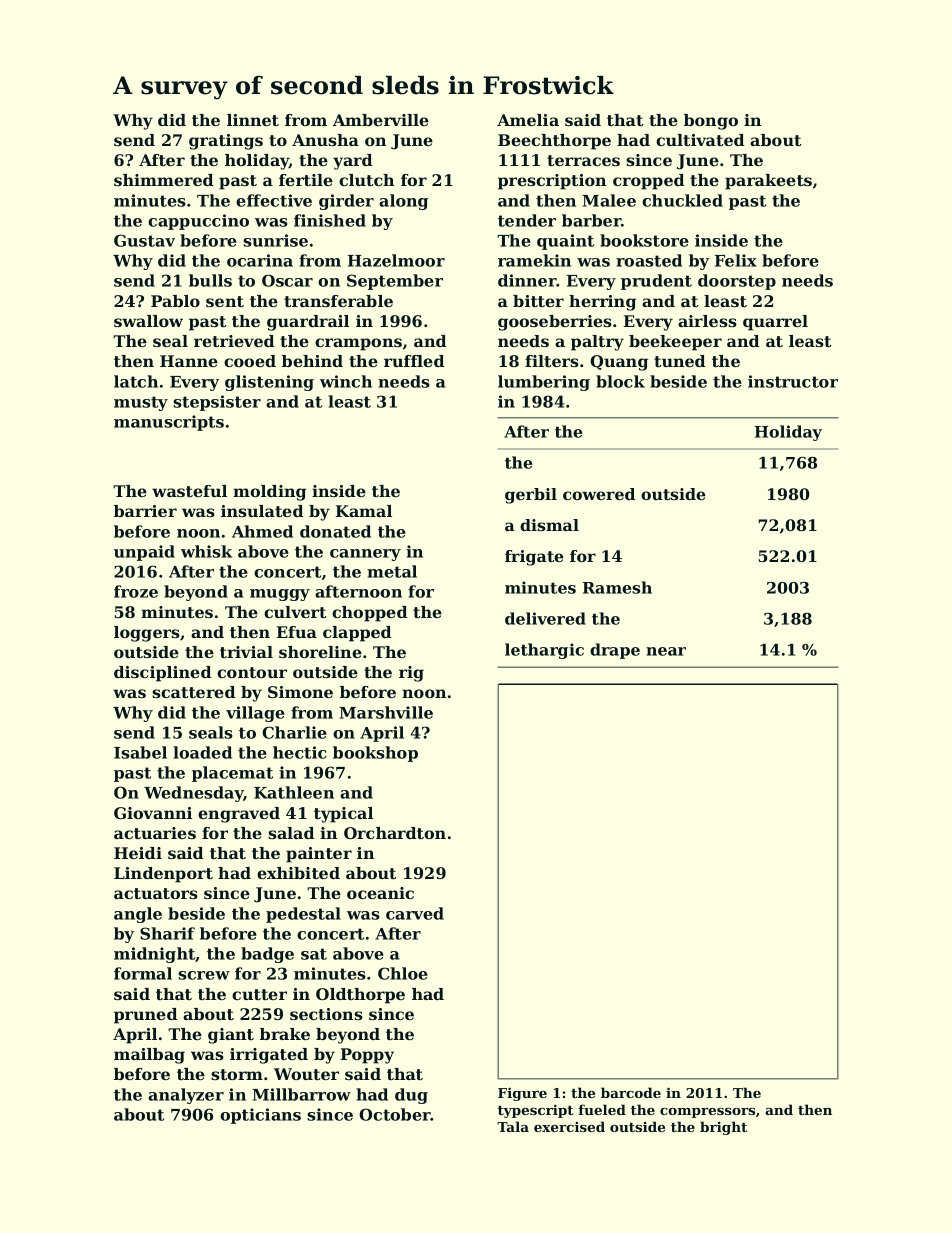 The height and width of the screenshot is (1233, 952). Describe the element at coordinates (682, 200) in the screenshot. I see `chuckled` at that location.
